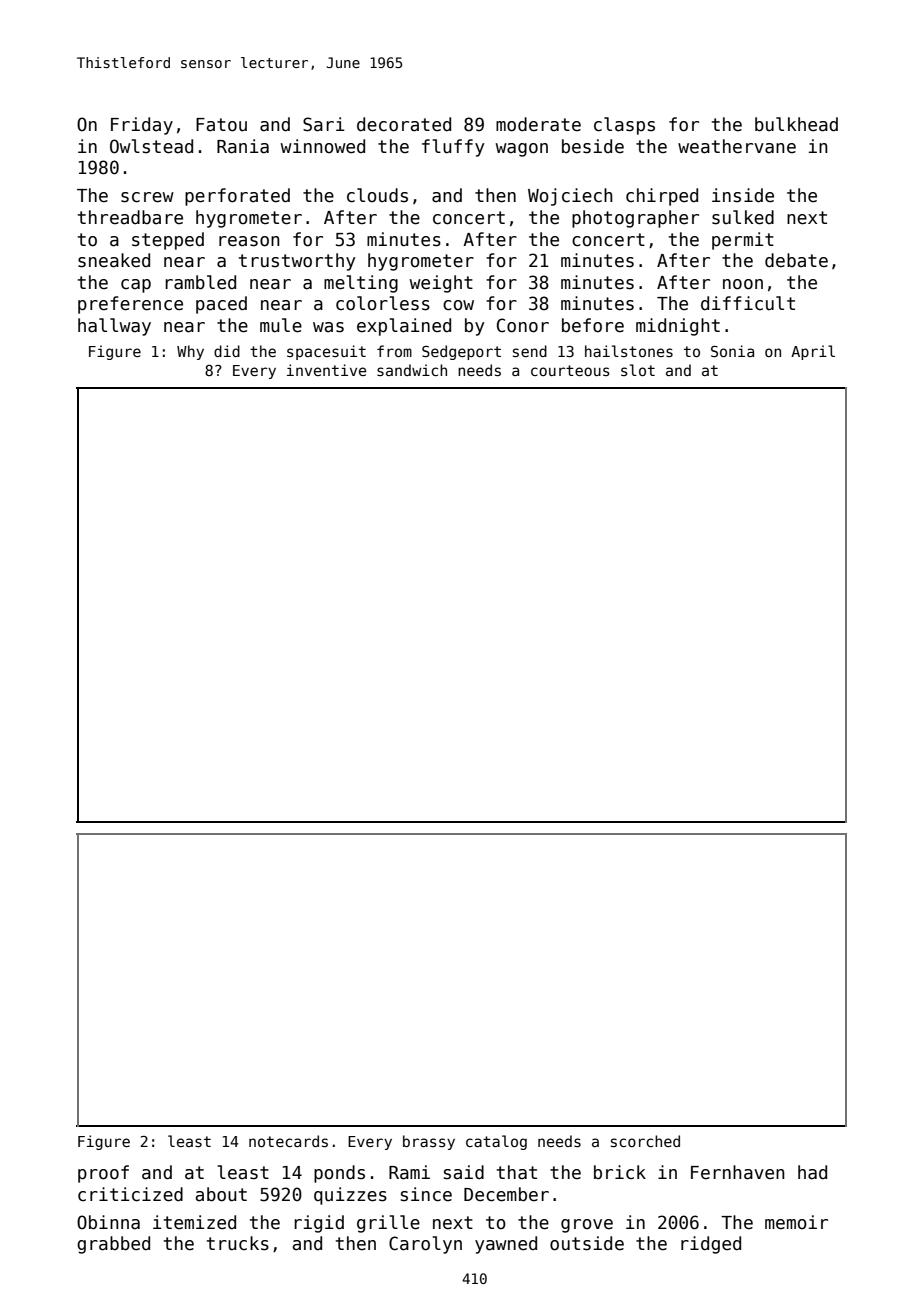 The image size is (924, 1308). Describe the element at coordinates (570, 370) in the screenshot. I see `courteous` at that location.
